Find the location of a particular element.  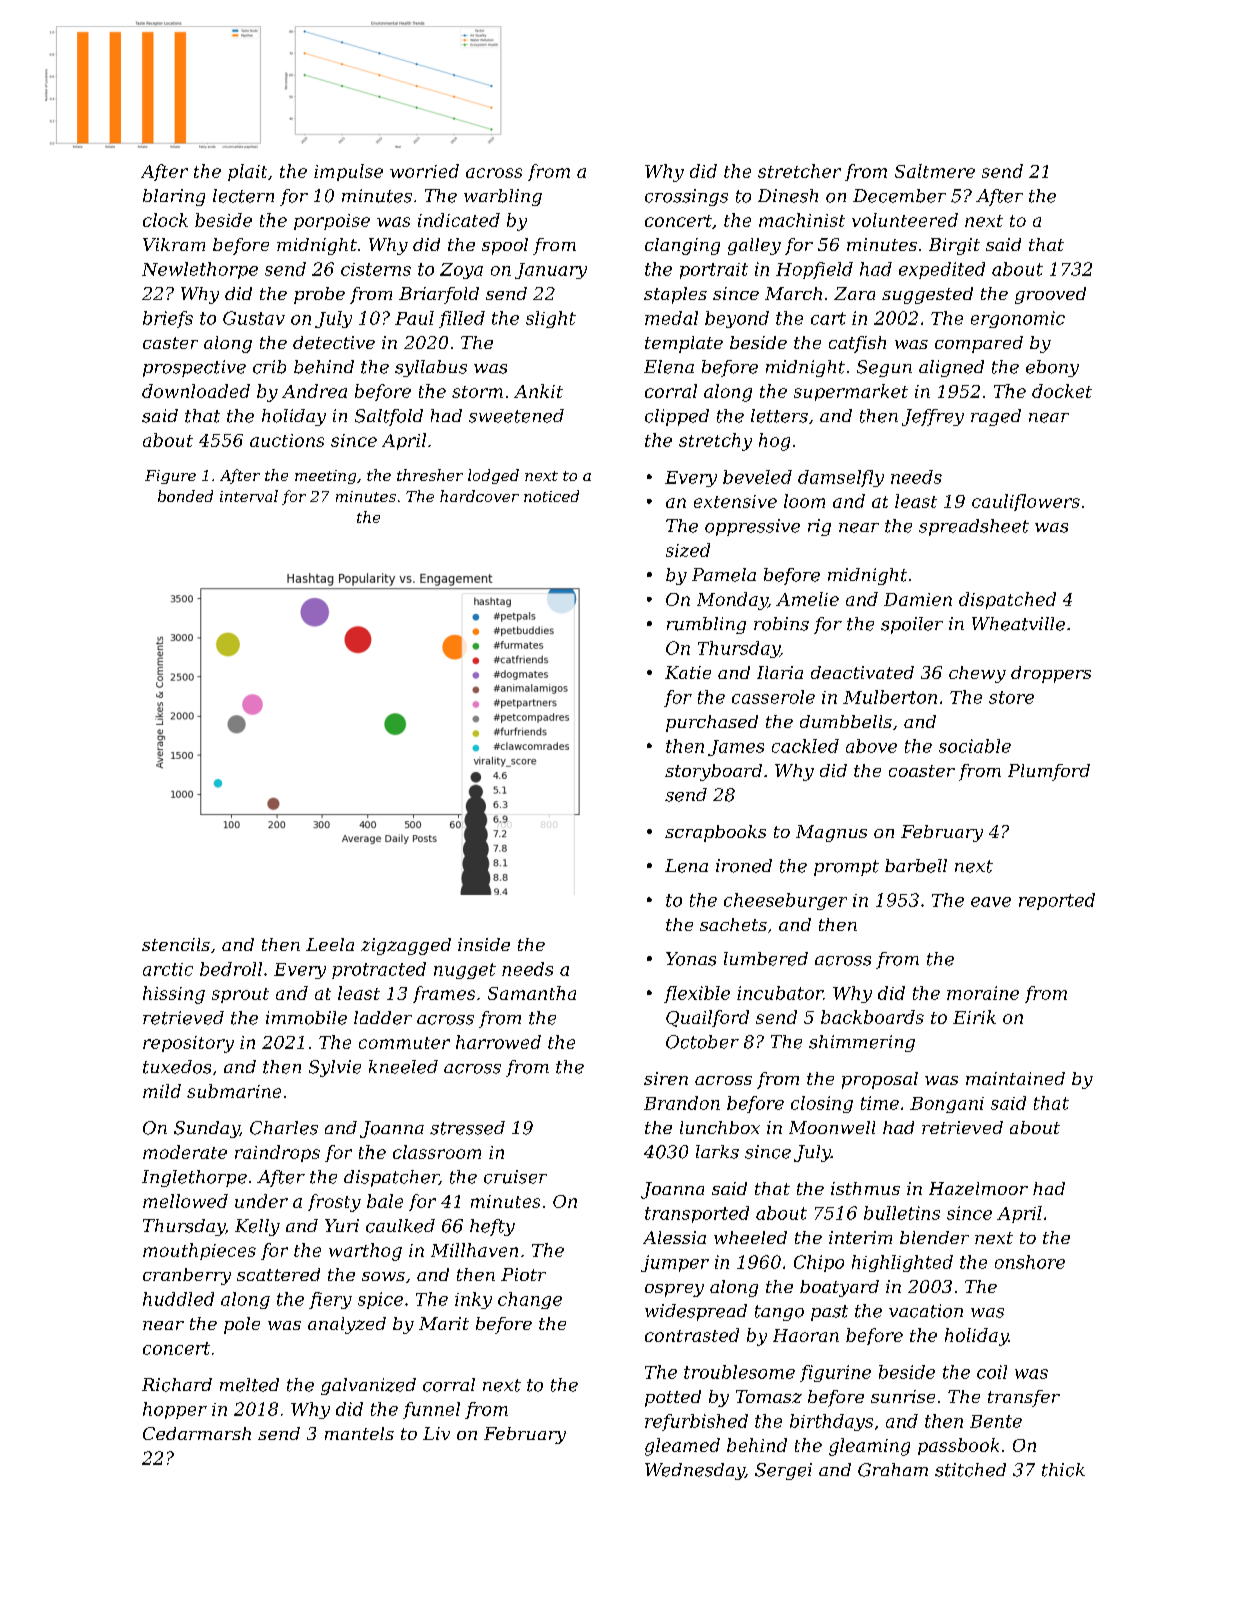

Hazelmoor is located at coordinates (978, 1188).
